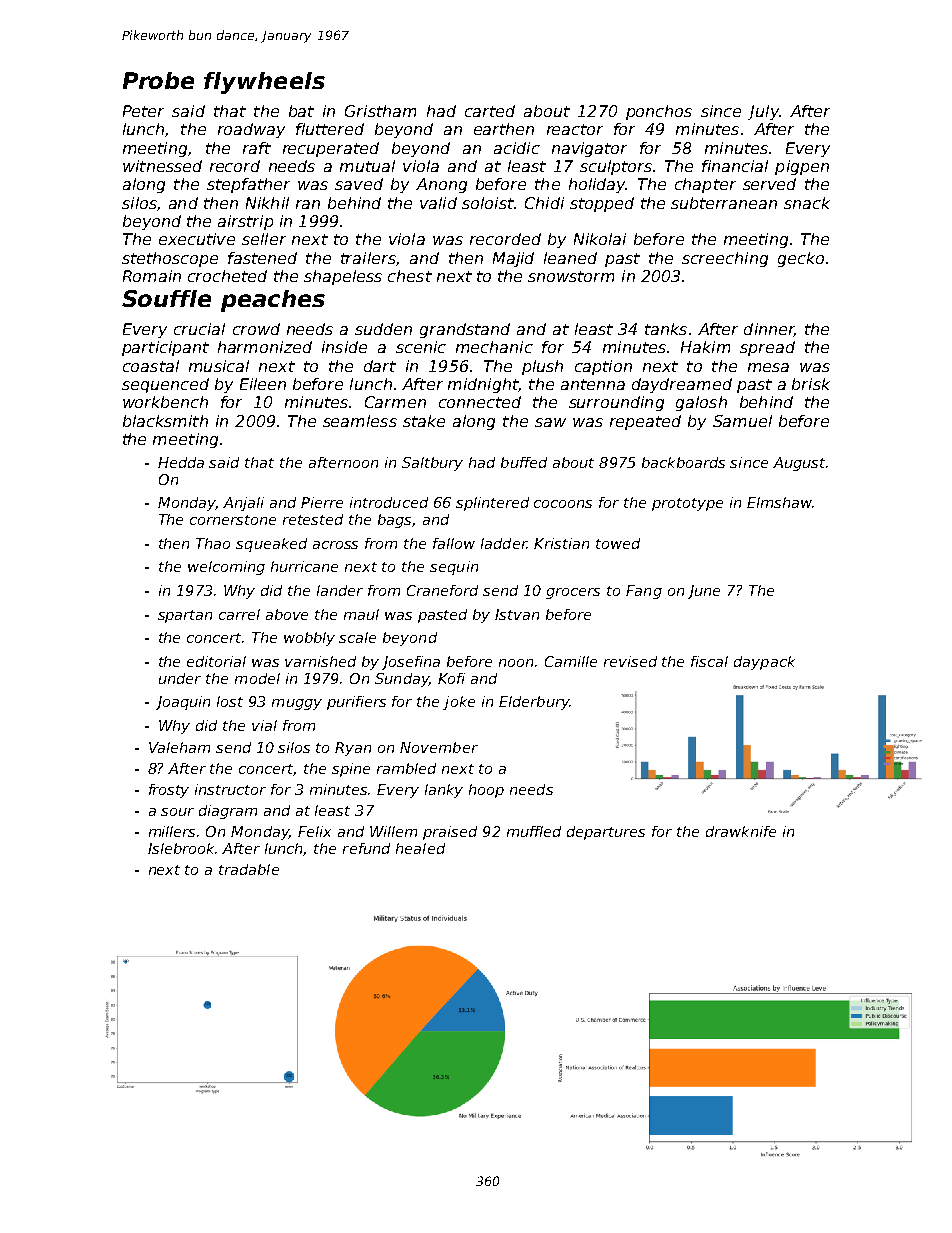 The height and width of the image is (1233, 952). I want to click on rambled, so click(406, 768).
